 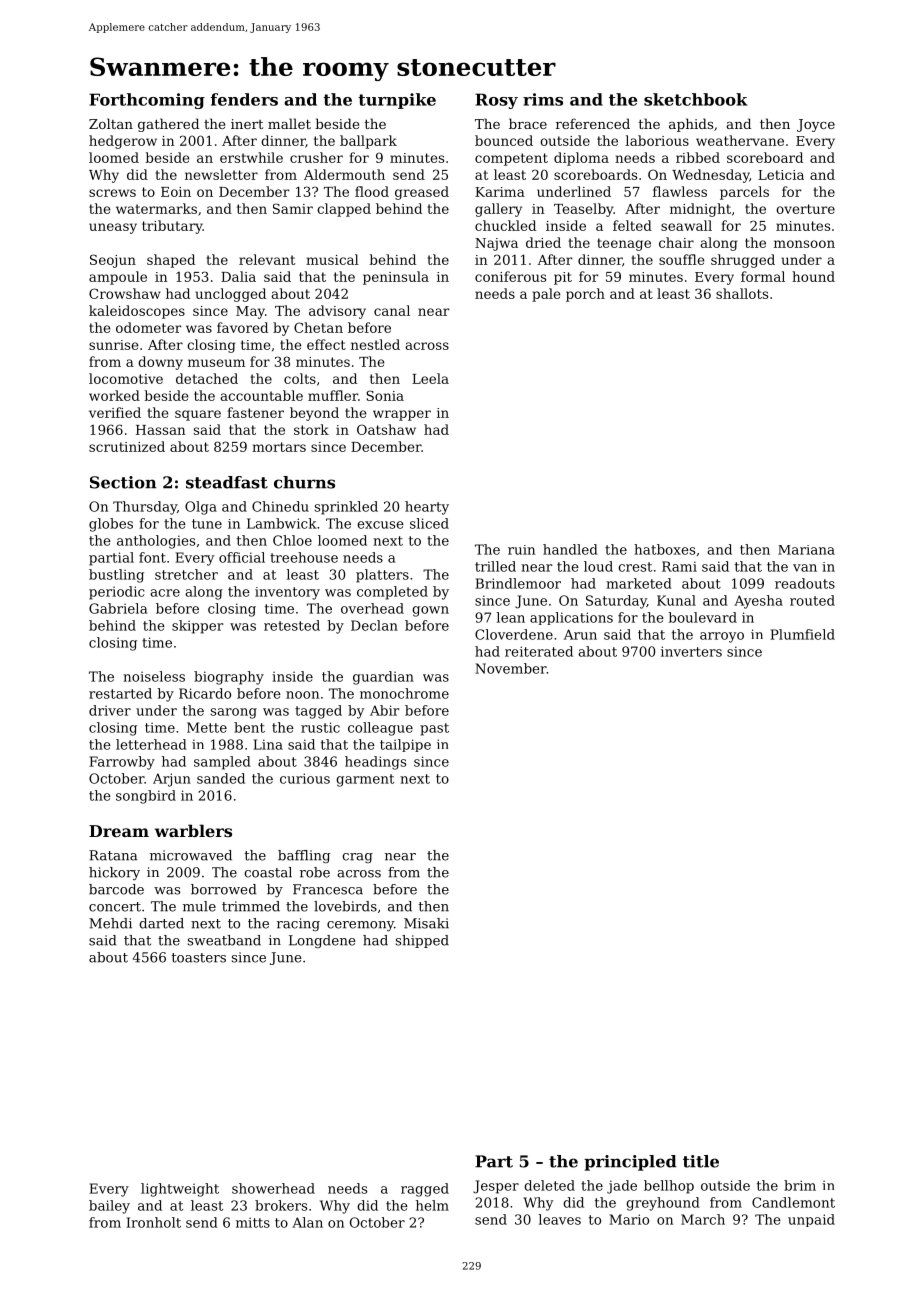 I want to click on shallots, so click(x=742, y=293).
